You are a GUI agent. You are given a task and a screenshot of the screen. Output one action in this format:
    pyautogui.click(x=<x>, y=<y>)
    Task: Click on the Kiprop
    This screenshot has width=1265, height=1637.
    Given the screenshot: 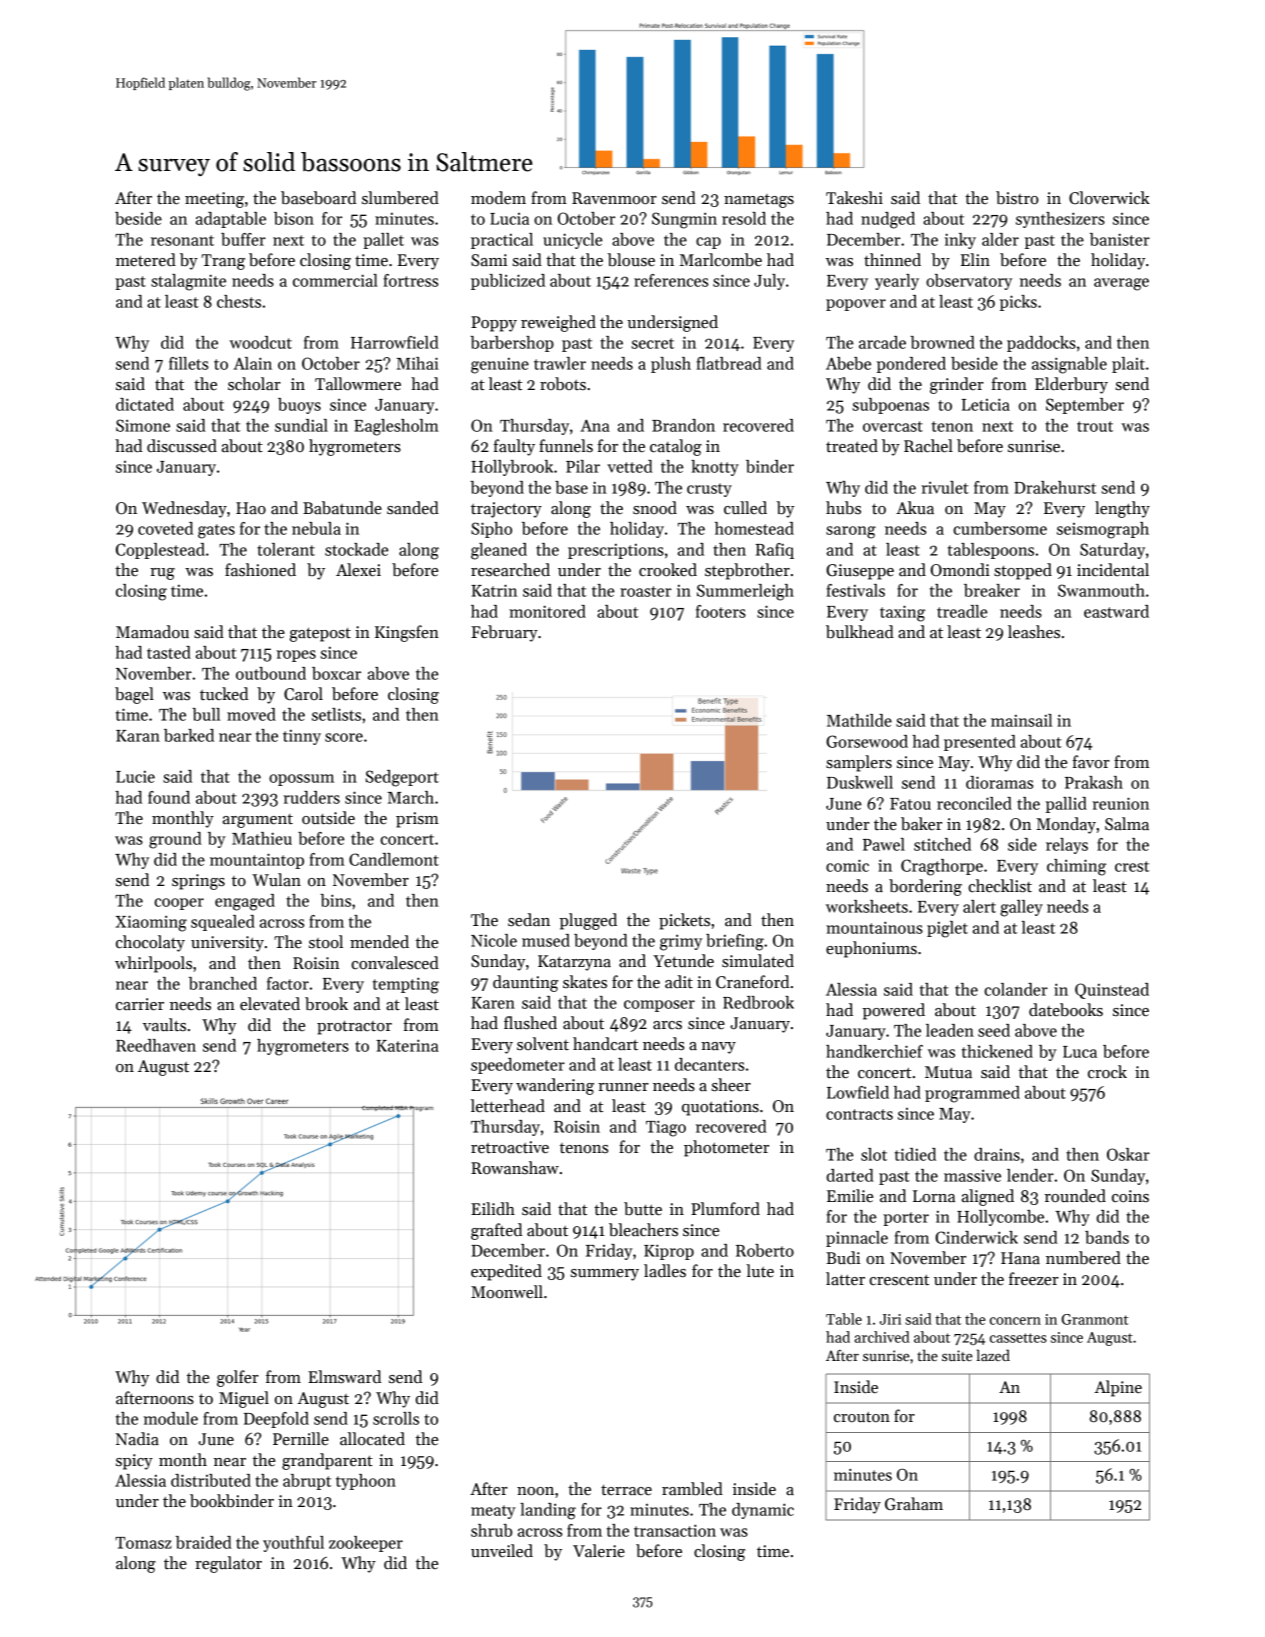 What is the action you would take?
    pyautogui.click(x=669, y=1252)
